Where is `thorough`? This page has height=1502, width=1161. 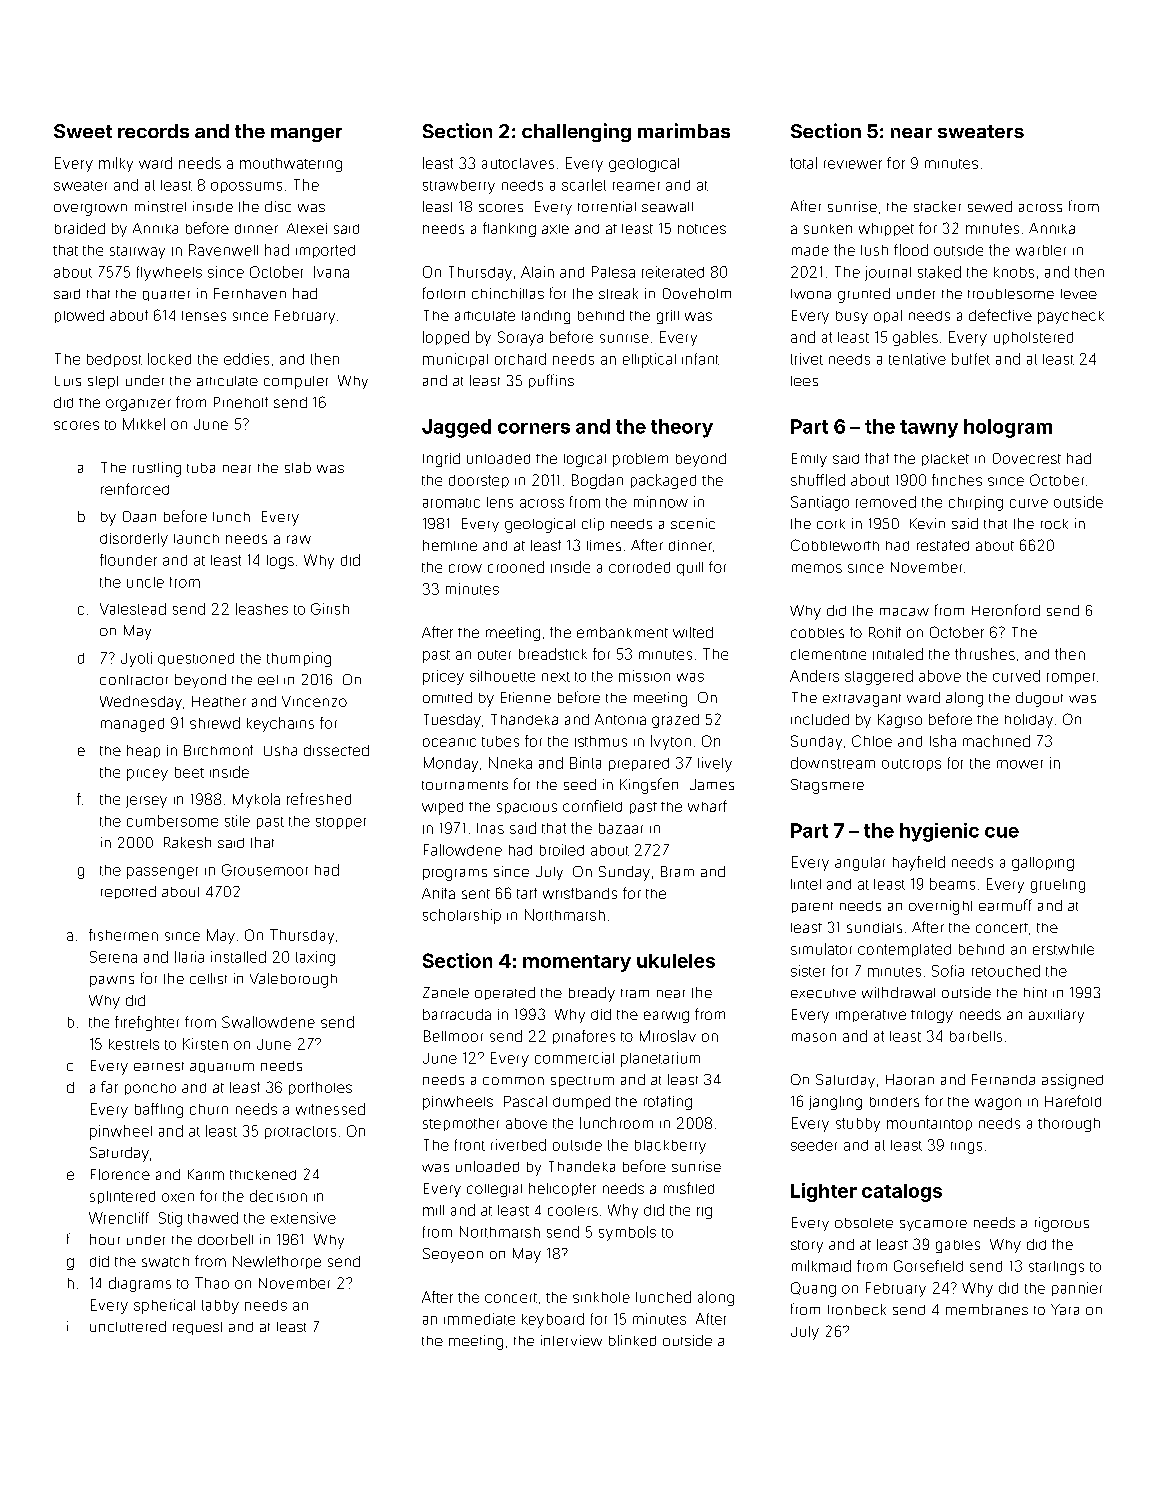 thorough is located at coordinates (1069, 1125).
